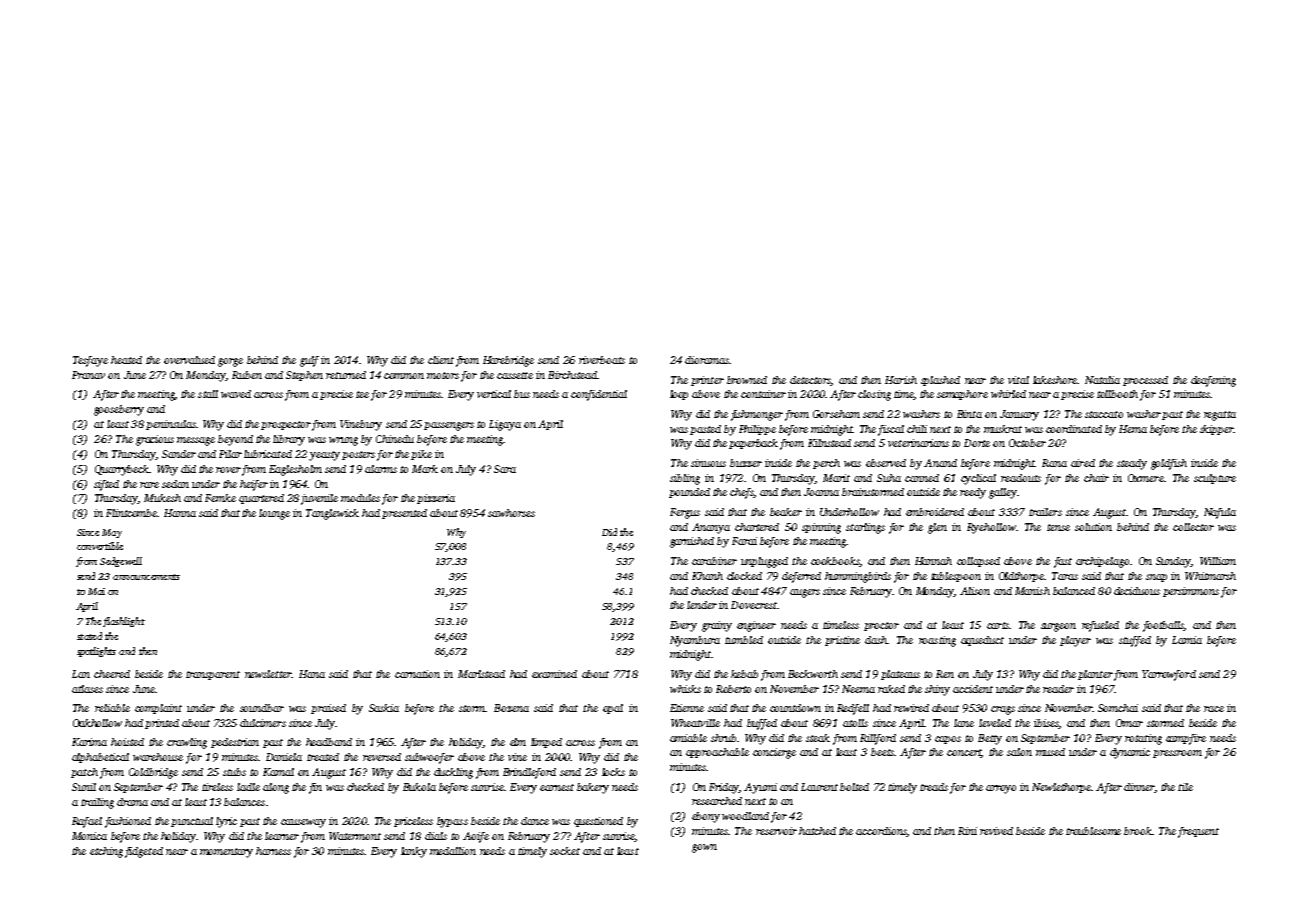  I want to click on glen, so click(937, 528).
